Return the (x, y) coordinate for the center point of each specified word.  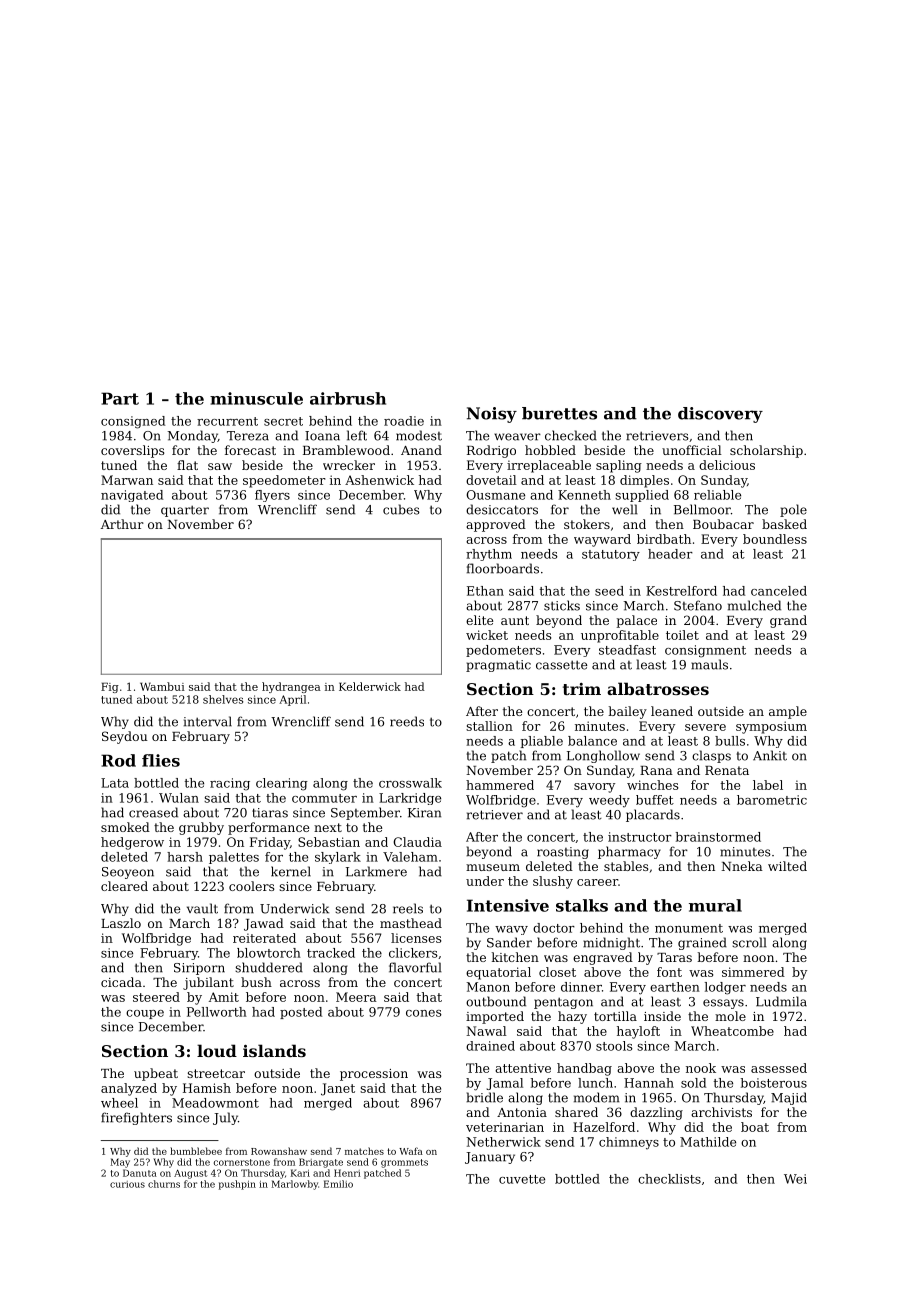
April (292, 700)
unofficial (692, 450)
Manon (488, 987)
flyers (272, 496)
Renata (727, 770)
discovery (720, 415)
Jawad (264, 924)
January (490, 1158)
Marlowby (295, 1185)
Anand (421, 450)
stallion (489, 726)
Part (120, 398)
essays (723, 1004)
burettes (559, 413)
